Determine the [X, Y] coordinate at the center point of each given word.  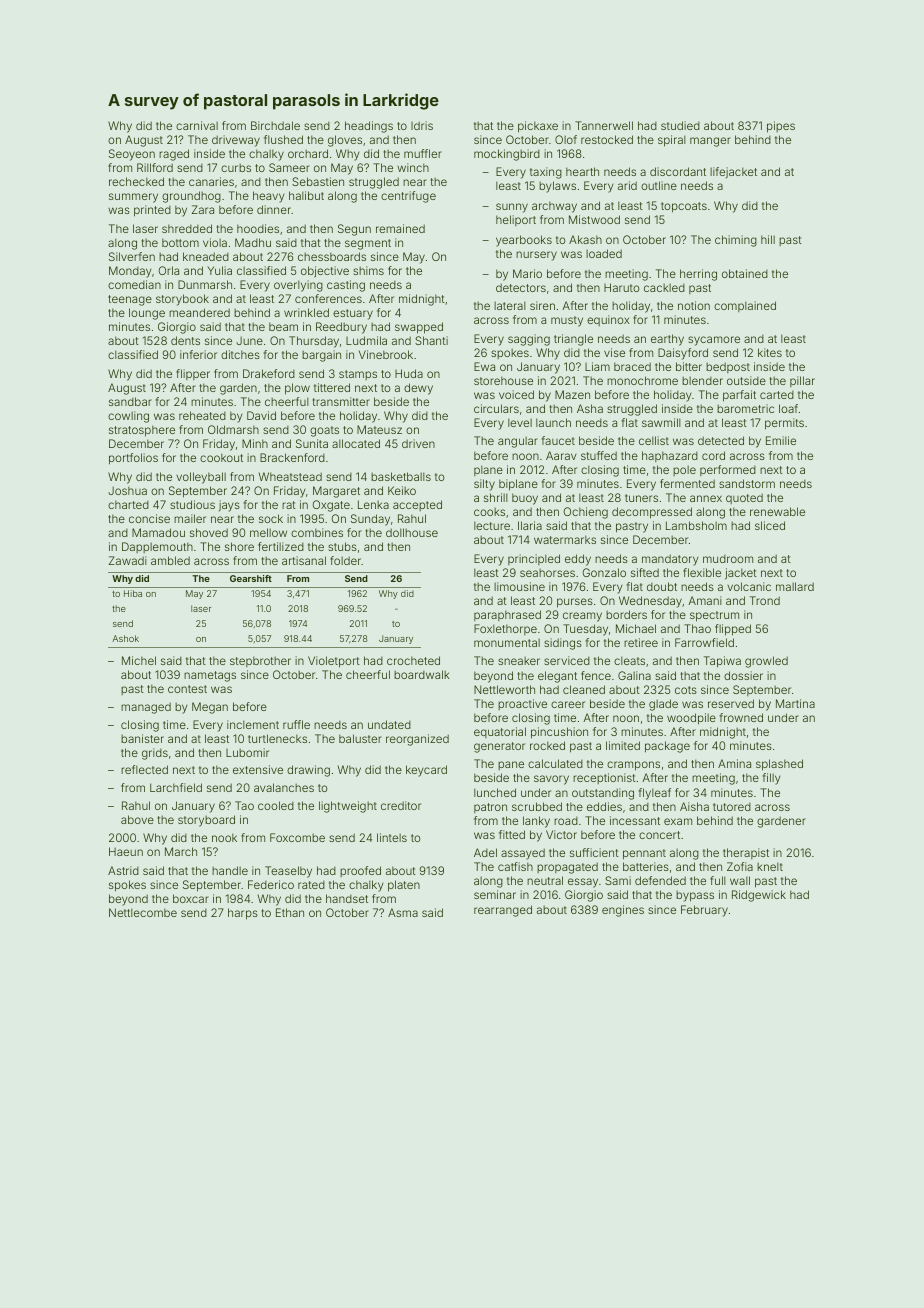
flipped [733, 630]
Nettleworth [504, 689]
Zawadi [128, 560]
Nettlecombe [143, 912]
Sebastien [318, 181]
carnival [197, 125]
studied [680, 125]
